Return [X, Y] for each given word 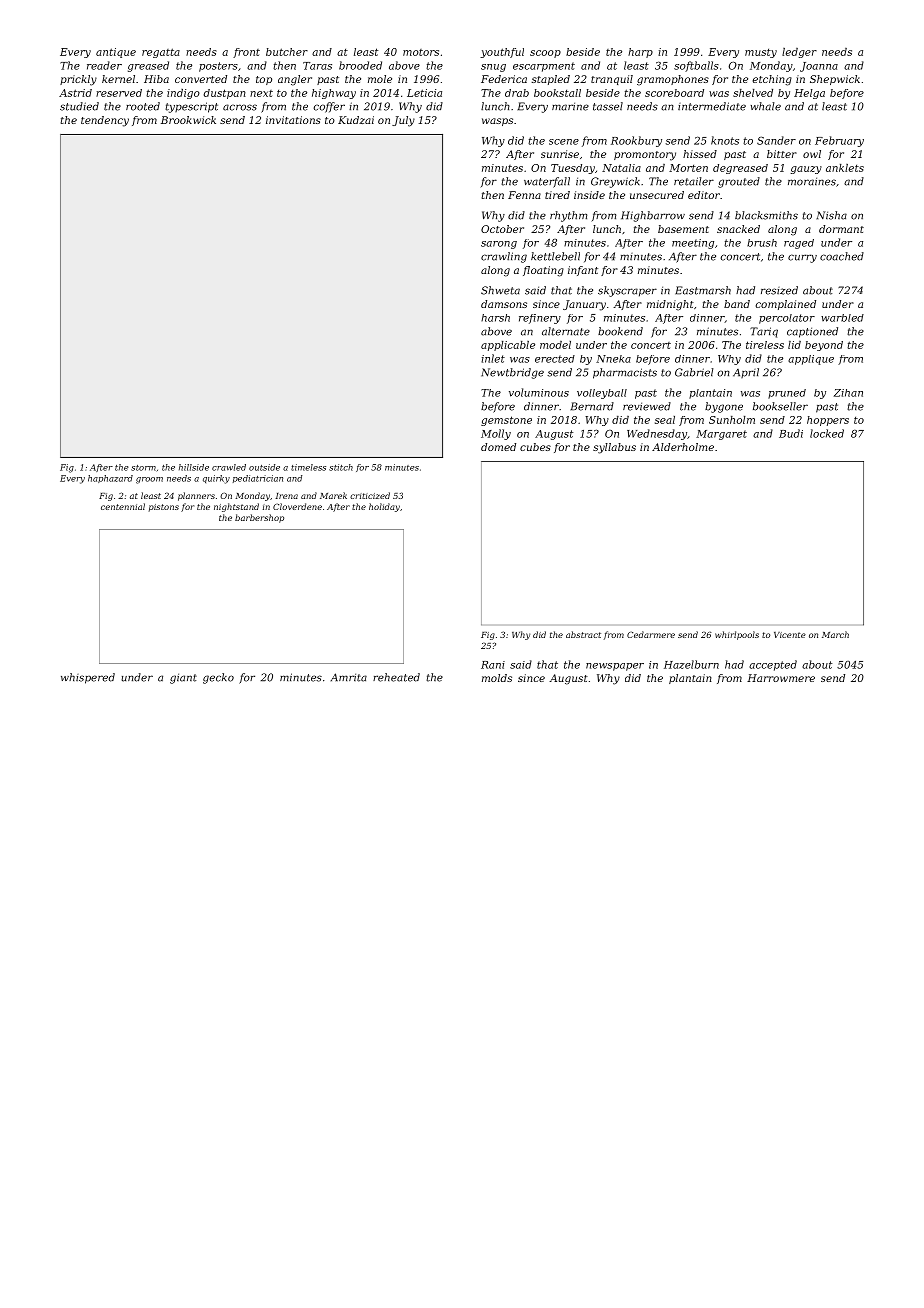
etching [772, 80]
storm [143, 468]
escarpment [544, 67]
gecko [218, 678]
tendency [105, 121]
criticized [370, 495]
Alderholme [683, 447]
